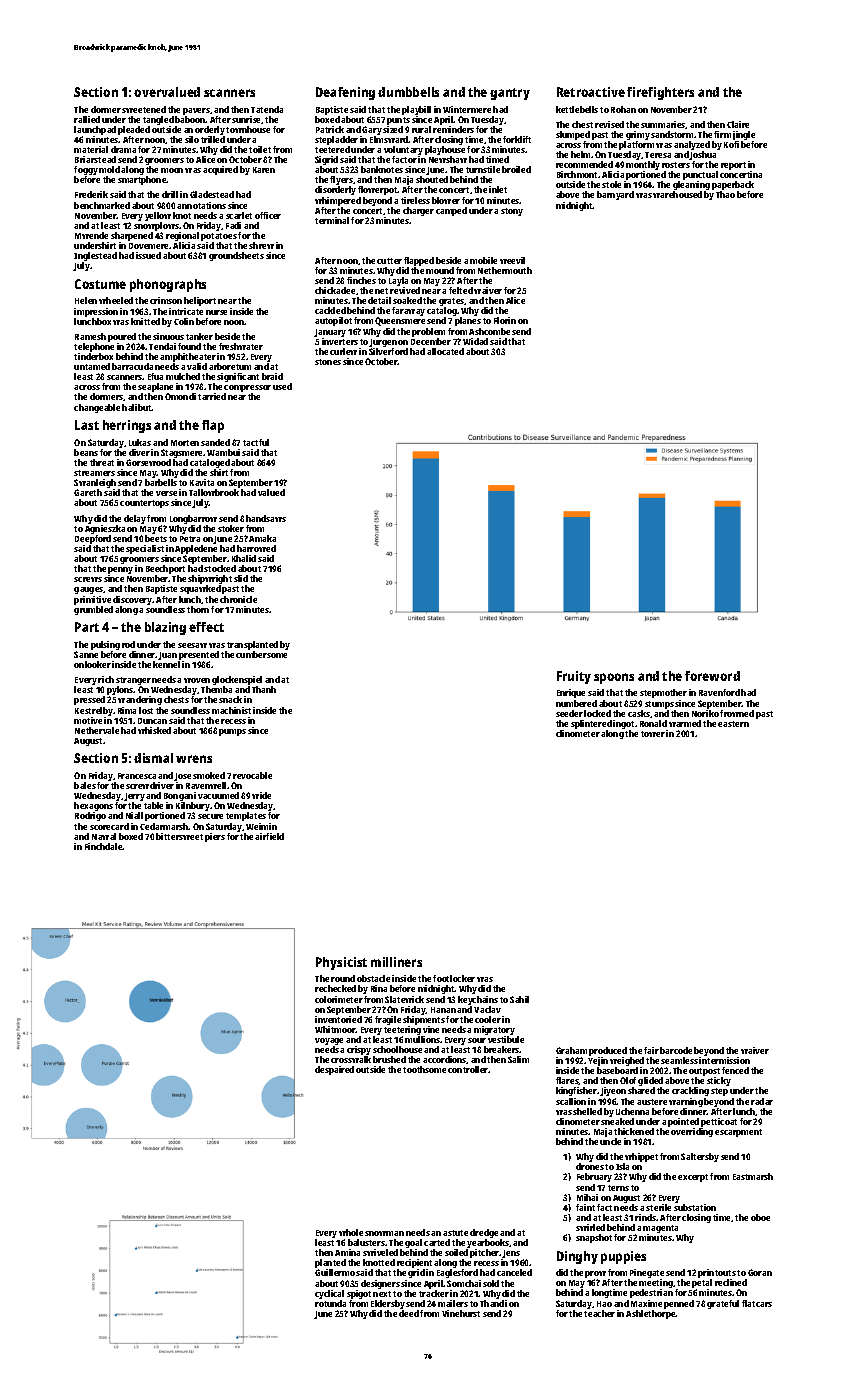 The height and width of the screenshot is (1400, 849). Describe the element at coordinates (144, 109) in the screenshot. I see `sweetened` at that location.
